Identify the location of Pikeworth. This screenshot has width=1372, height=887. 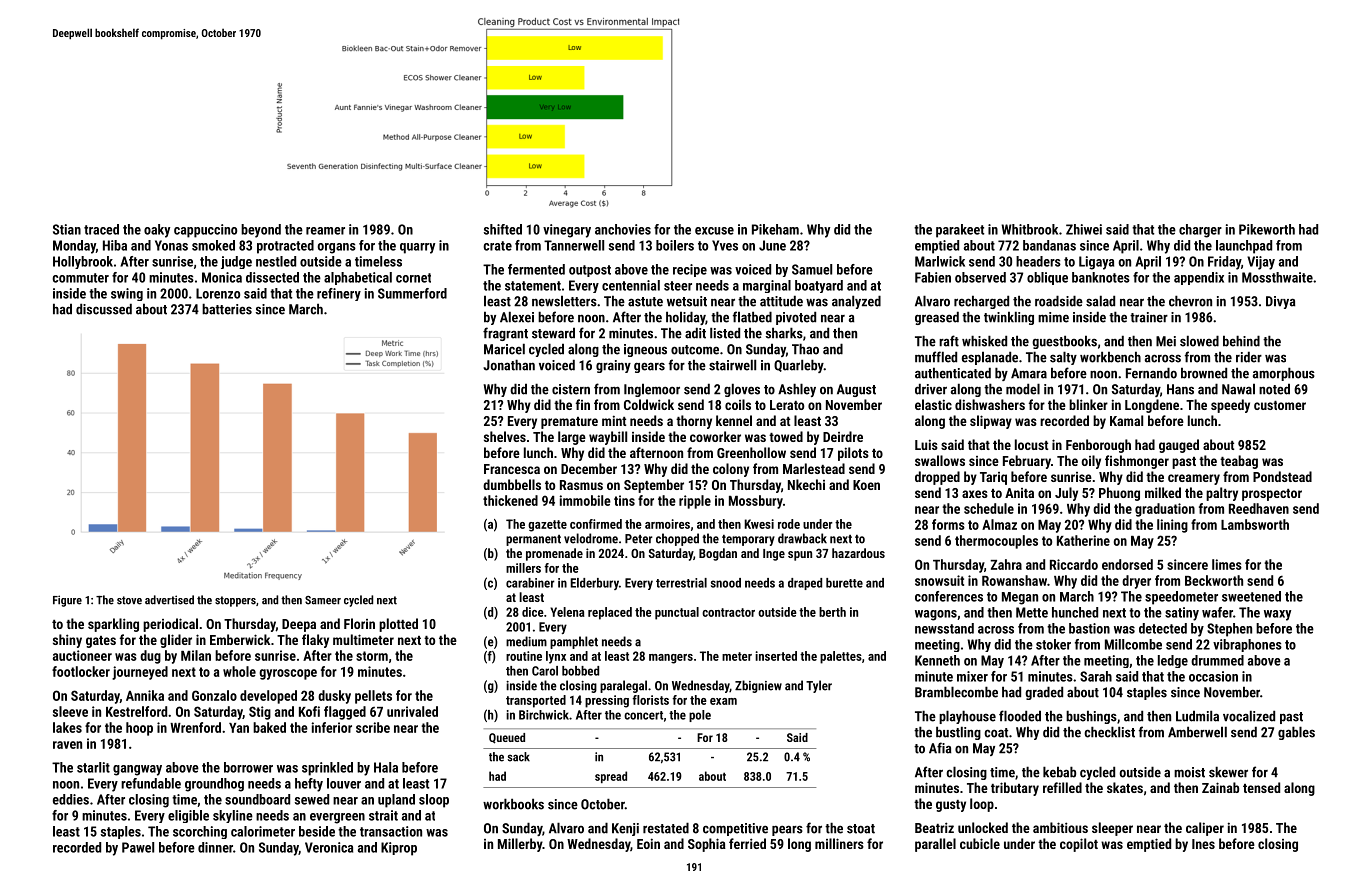
(1267, 229).
